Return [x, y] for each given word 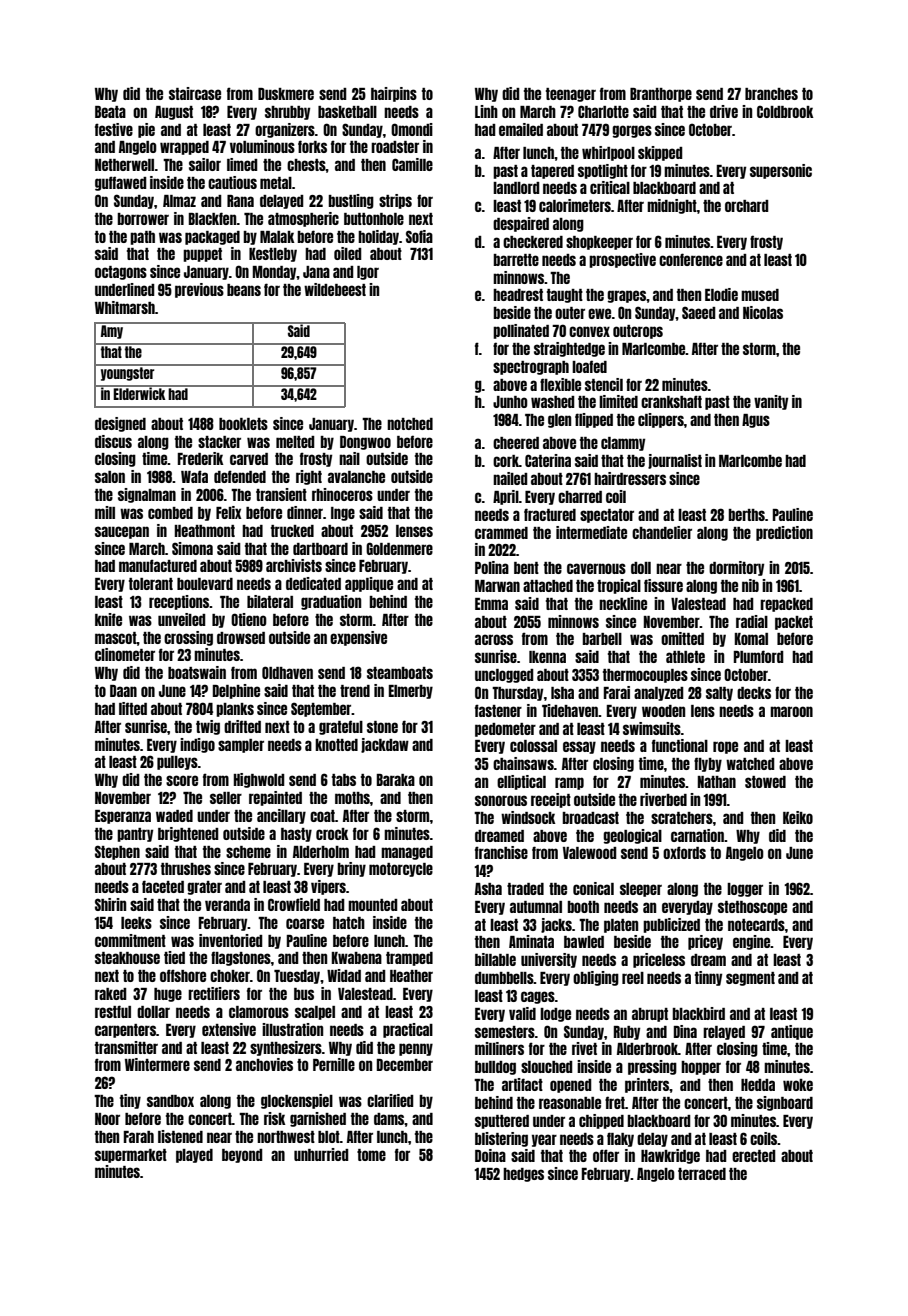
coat [322, 816]
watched [750, 764]
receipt [551, 800]
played [194, 1156]
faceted [163, 886]
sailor [205, 164]
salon [110, 477]
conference [691, 259]
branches [771, 94]
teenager [571, 95]
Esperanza [123, 817]
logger [745, 890]
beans [244, 290]
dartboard [320, 549]
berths [746, 515]
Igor [368, 273]
